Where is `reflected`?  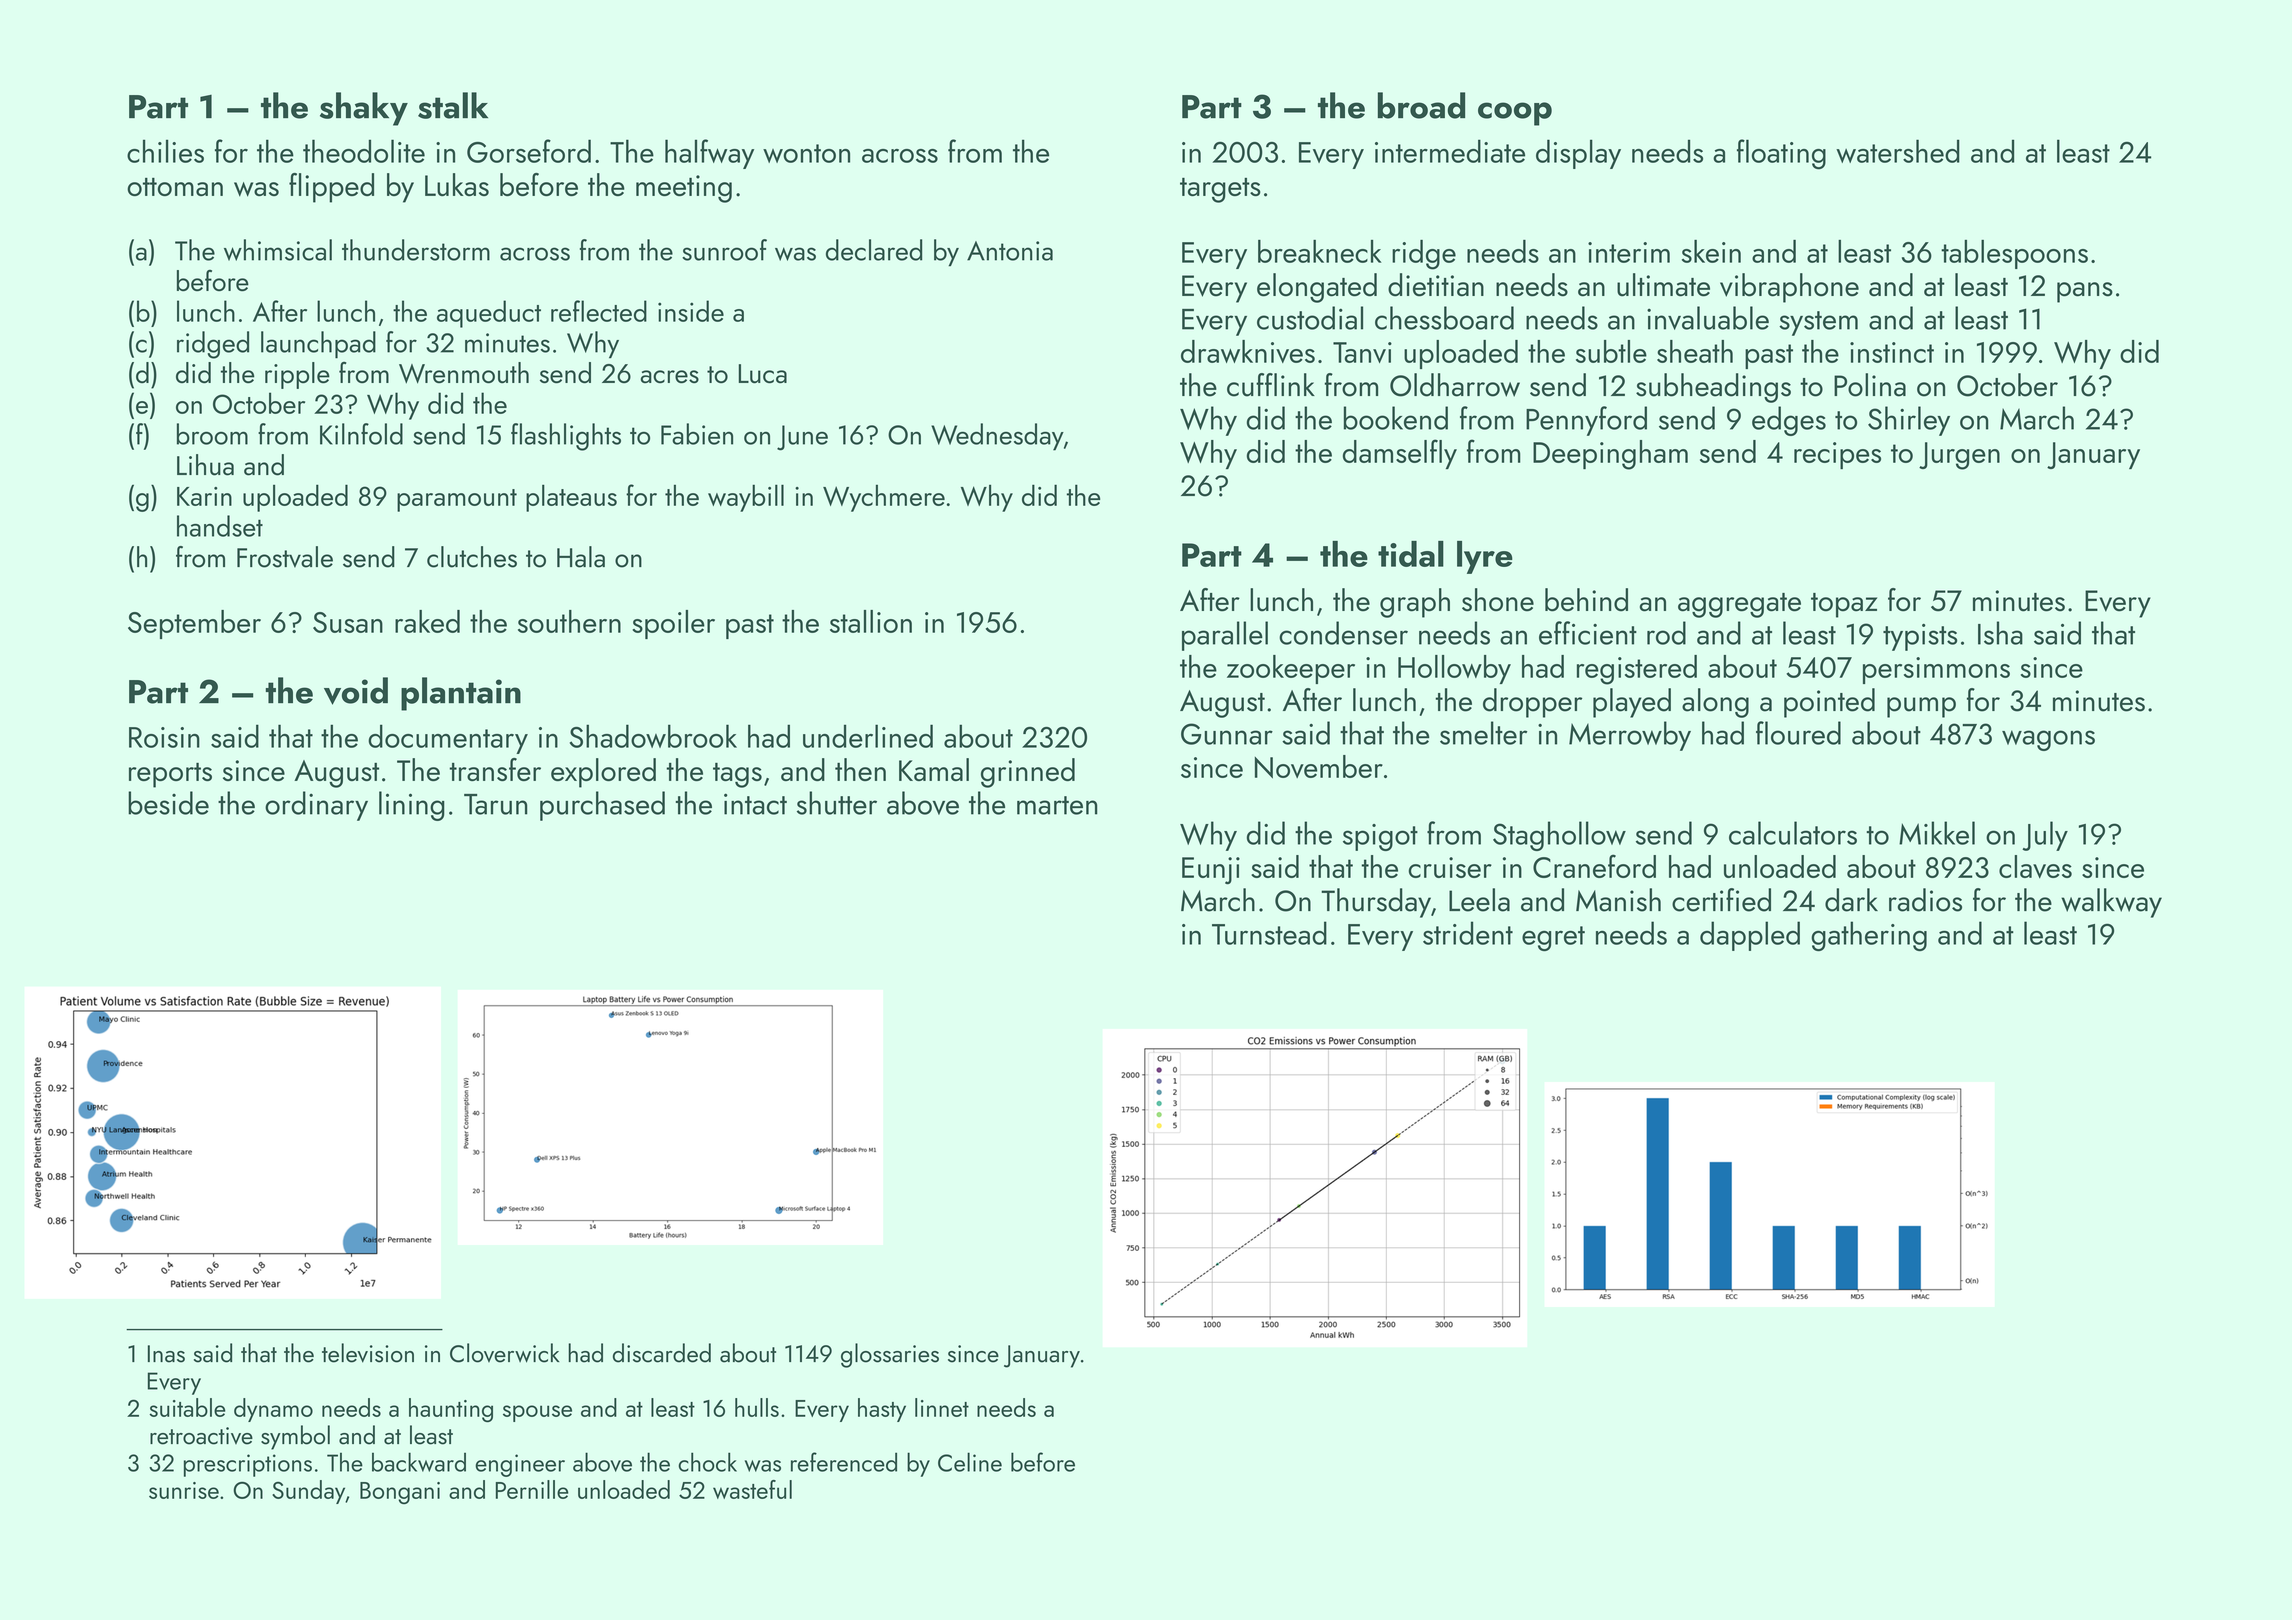
reflected is located at coordinates (599, 311).
